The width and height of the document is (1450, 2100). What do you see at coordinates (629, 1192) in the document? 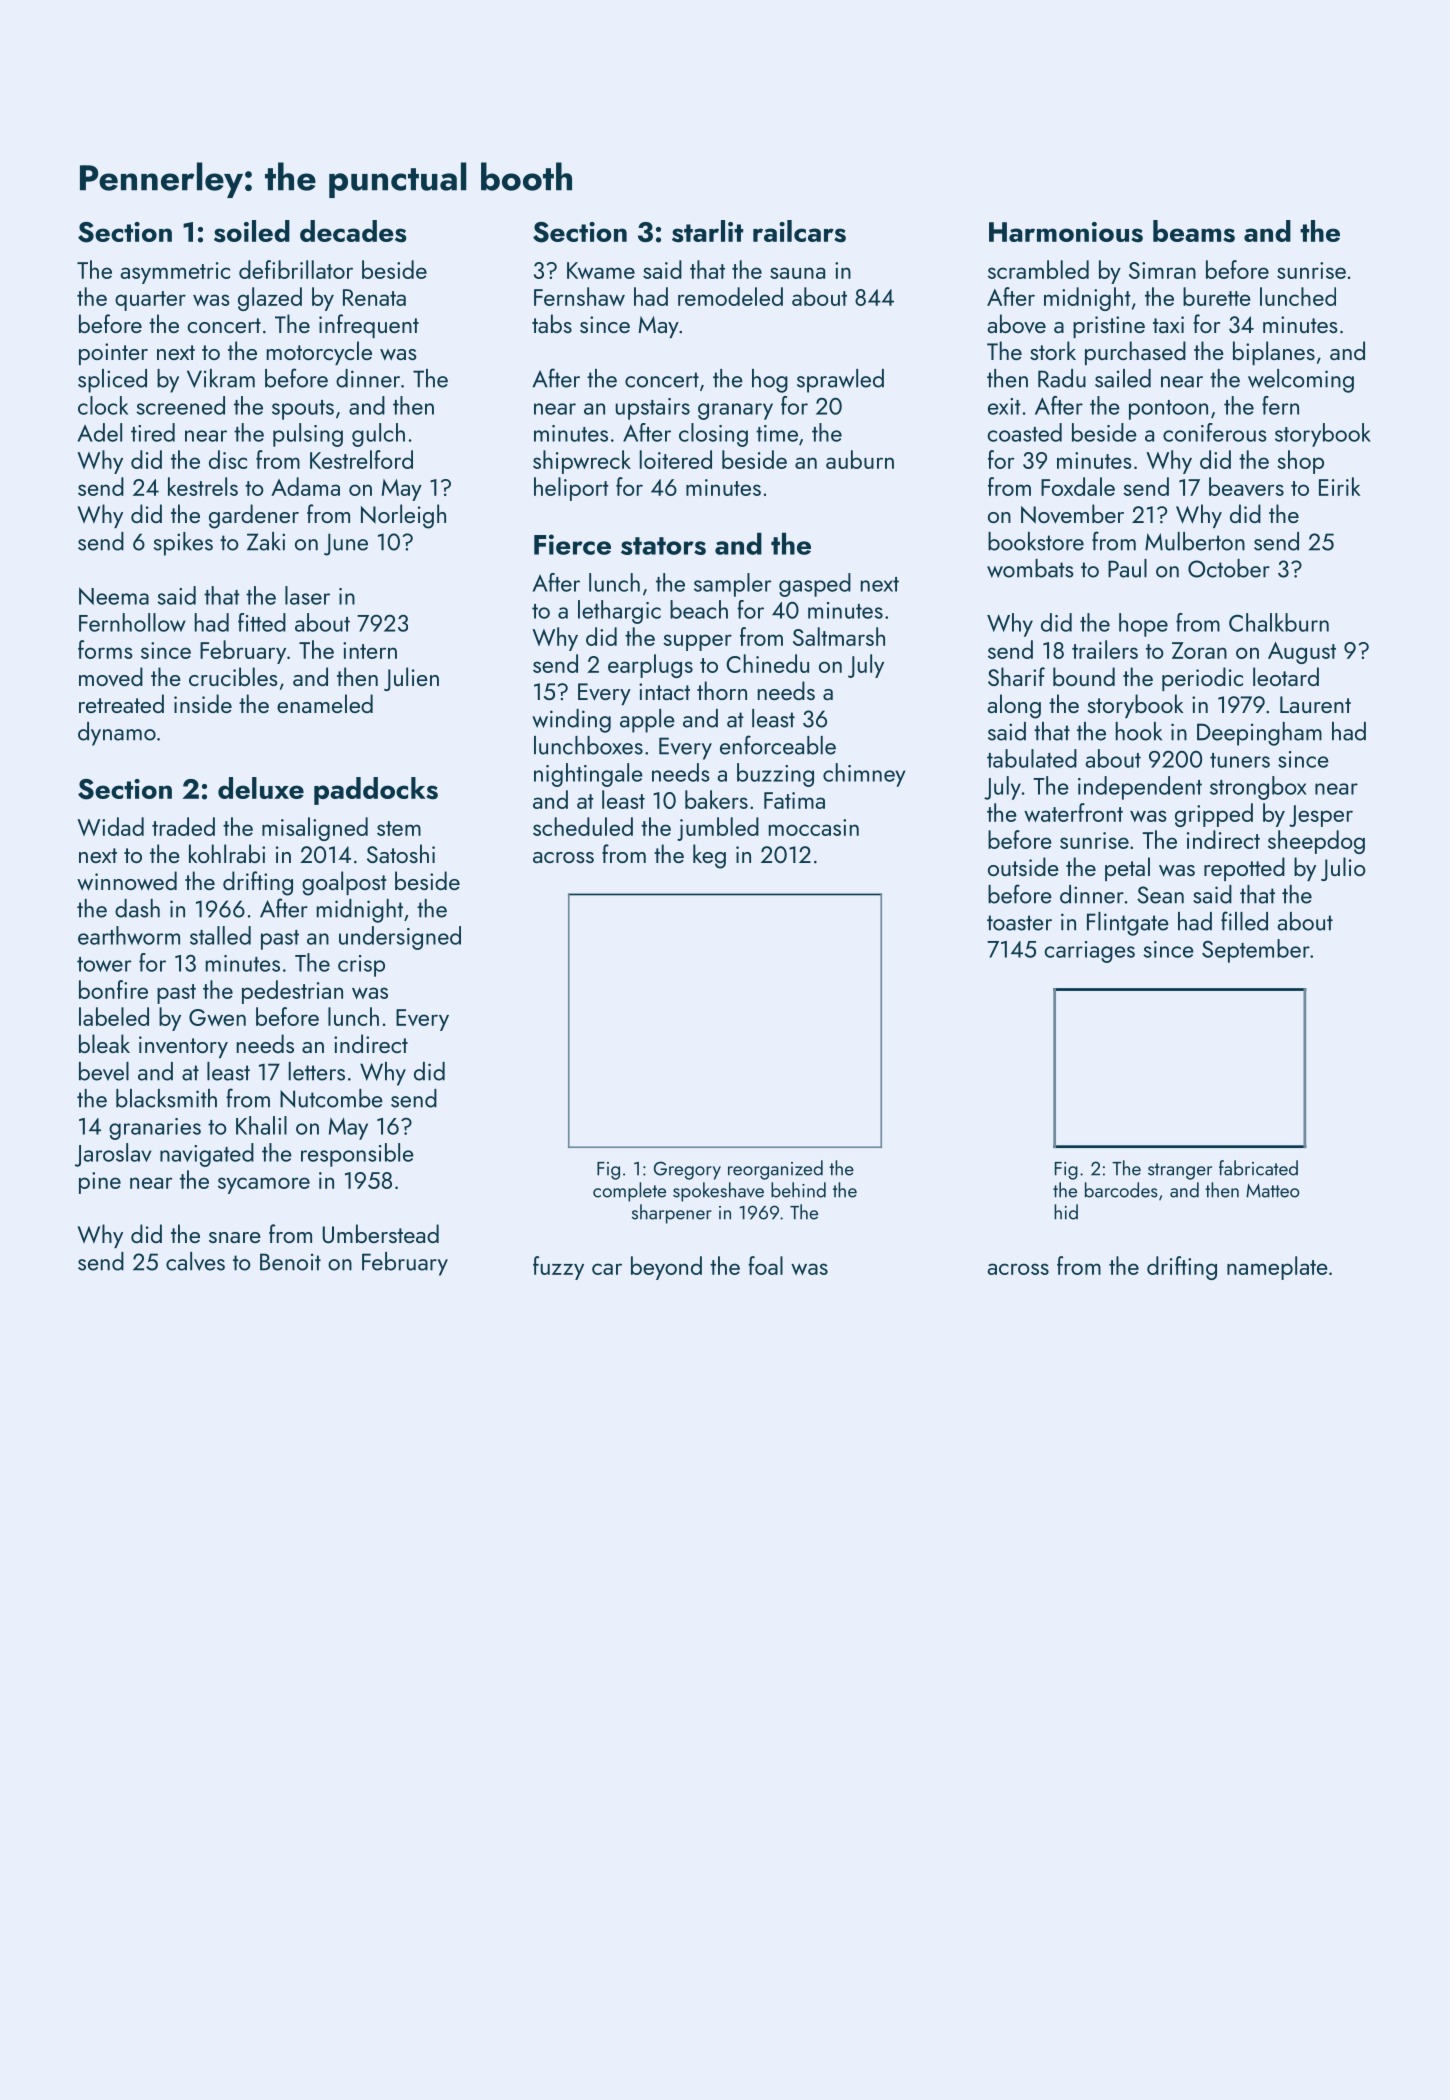
I see `complete` at bounding box center [629, 1192].
